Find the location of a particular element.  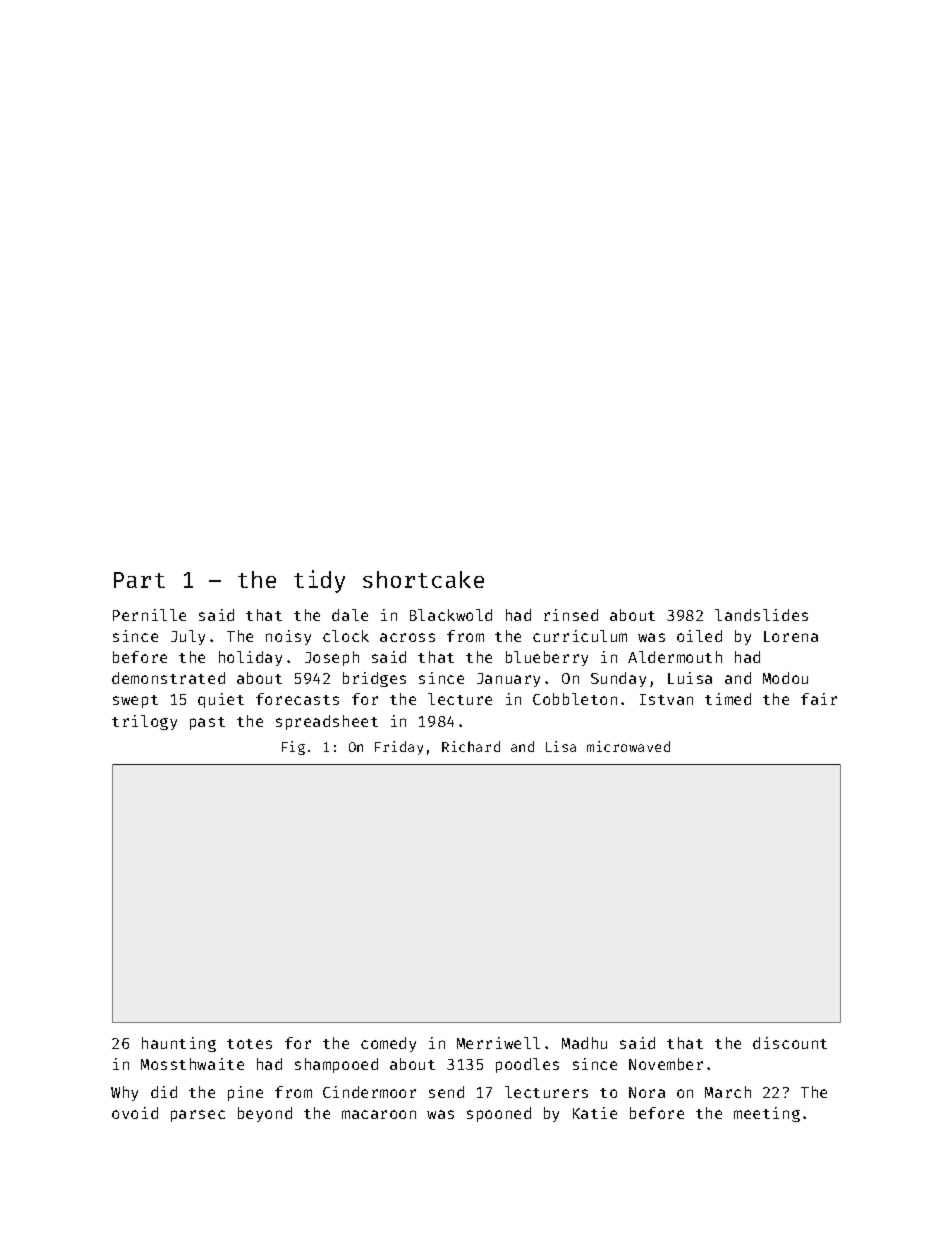

Aldermouth is located at coordinates (675, 657).
